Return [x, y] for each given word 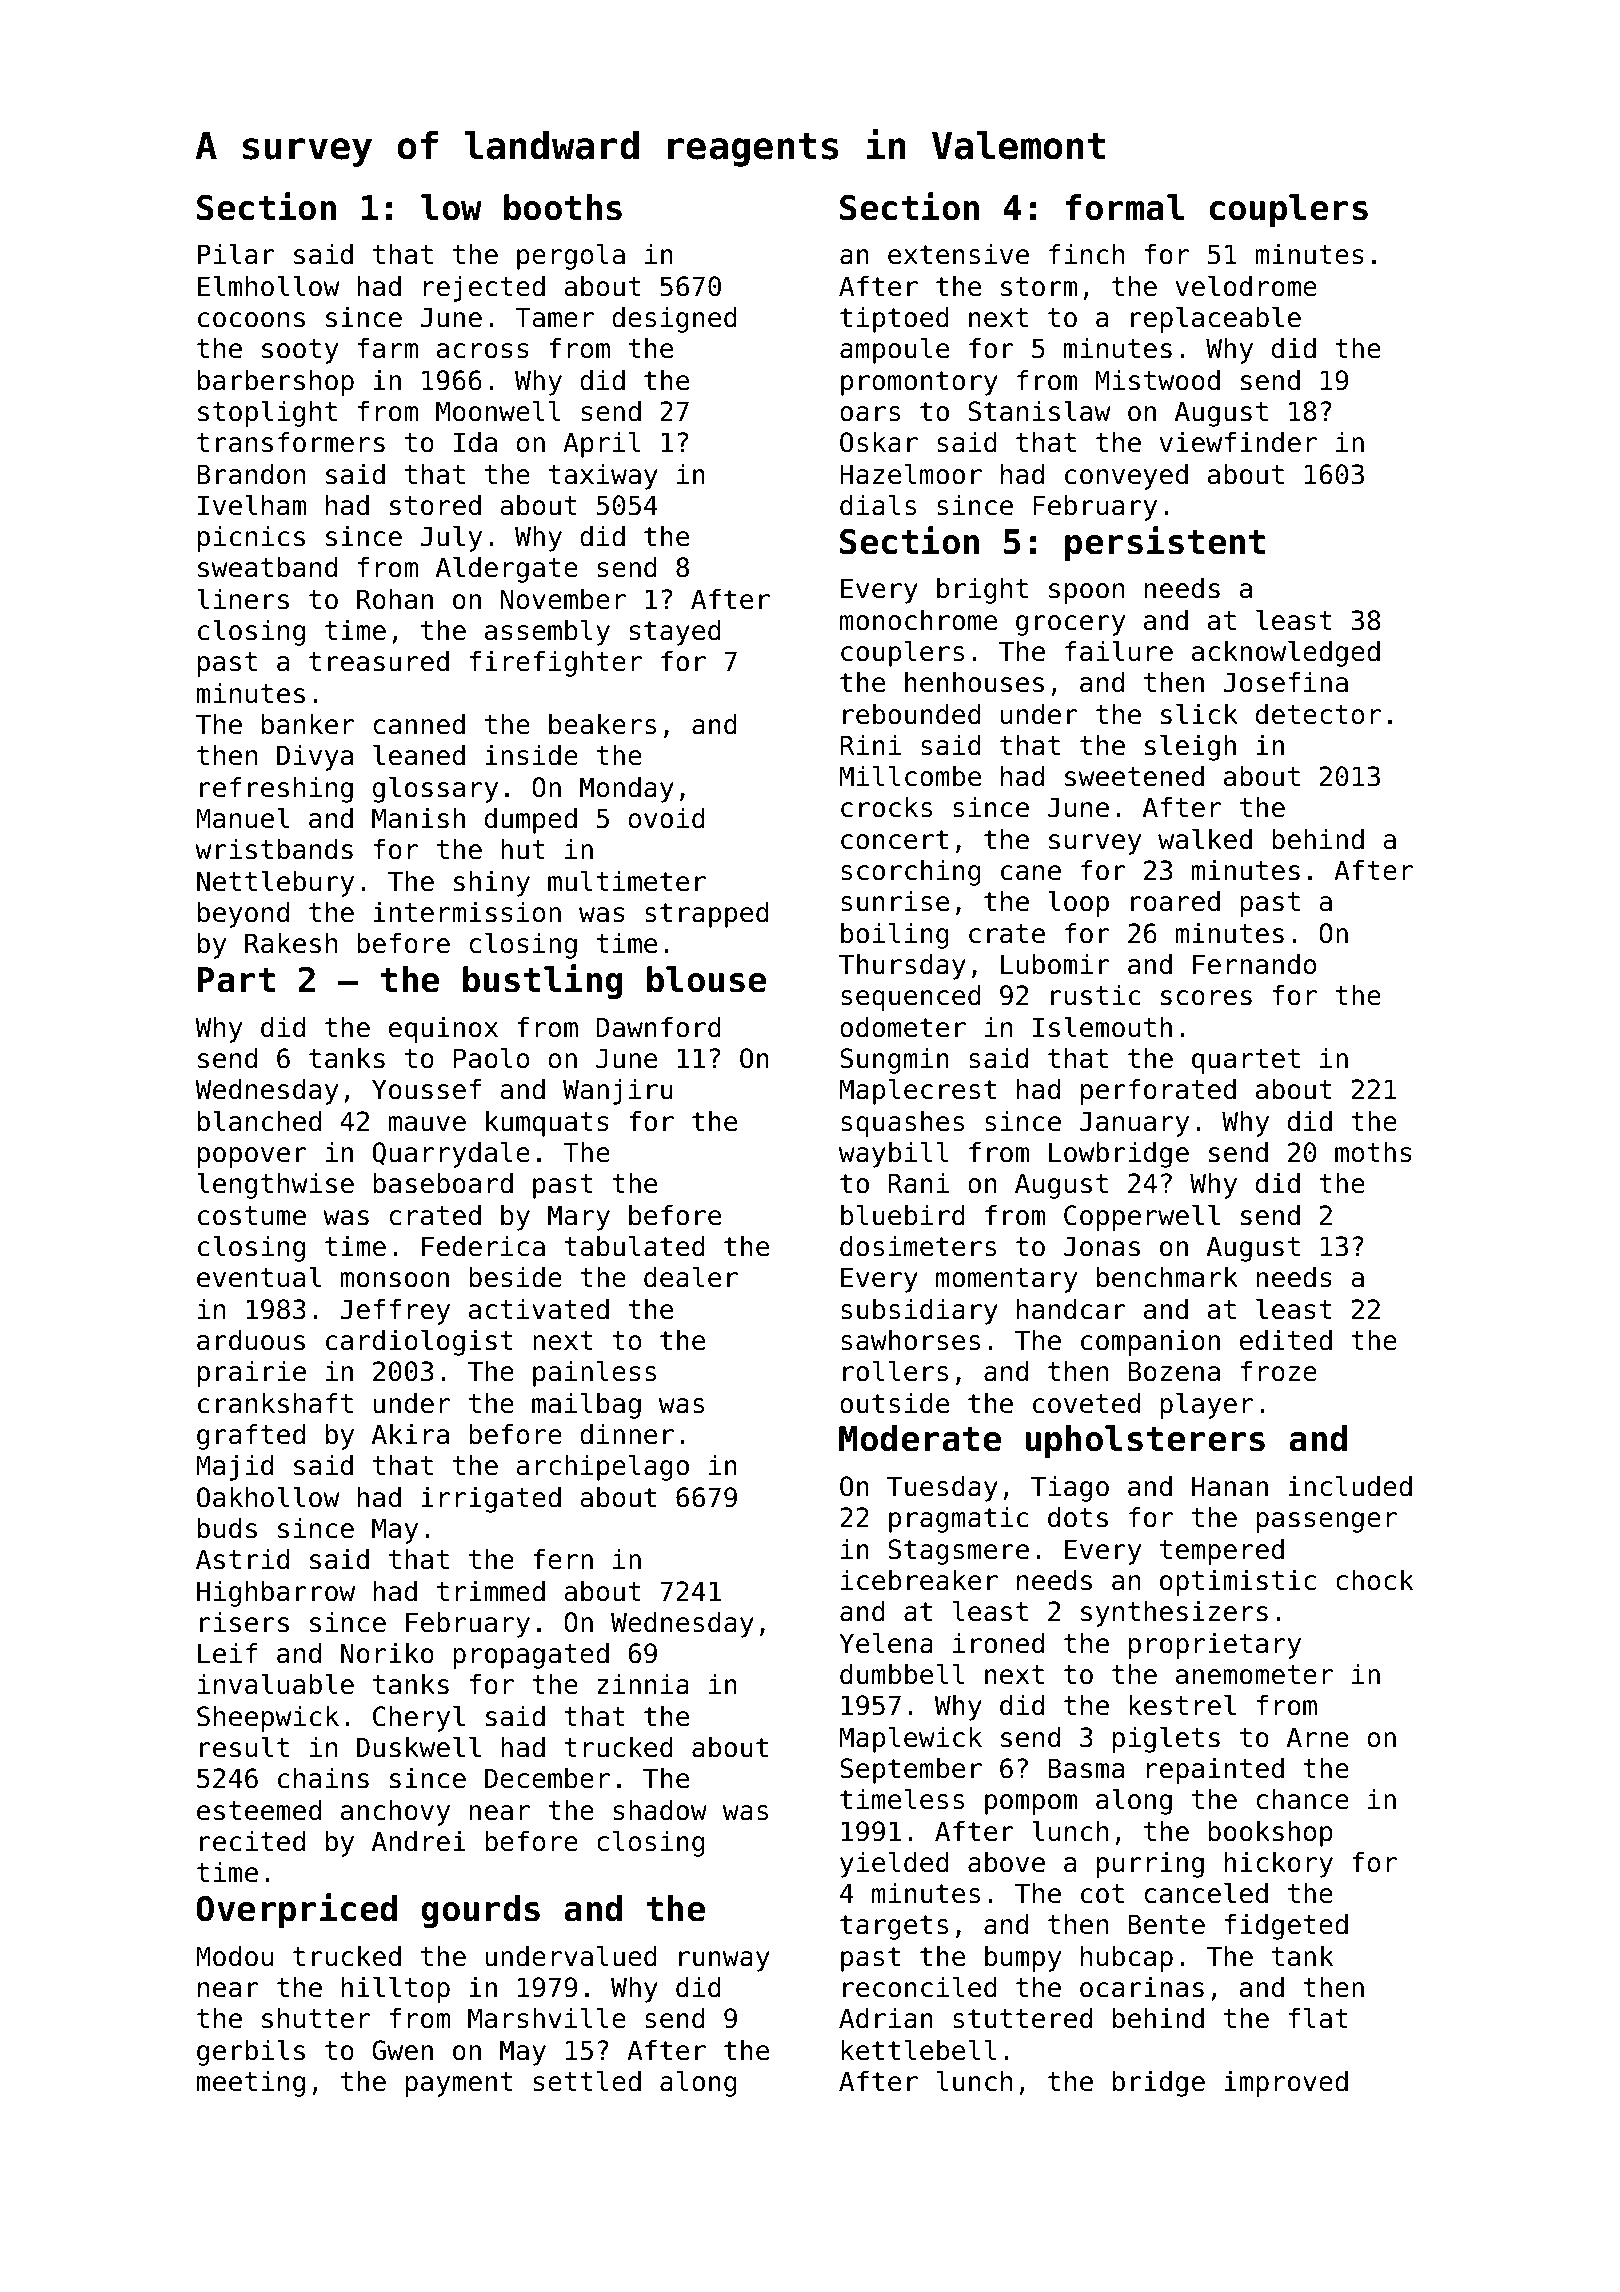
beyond [243, 915]
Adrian [886, 2018]
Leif [228, 1653]
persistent [1165, 543]
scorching [911, 873]
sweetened [1134, 776]
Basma [1086, 1768]
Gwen [402, 2050]
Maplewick [911, 1739]
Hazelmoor [911, 474]
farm [388, 348]
